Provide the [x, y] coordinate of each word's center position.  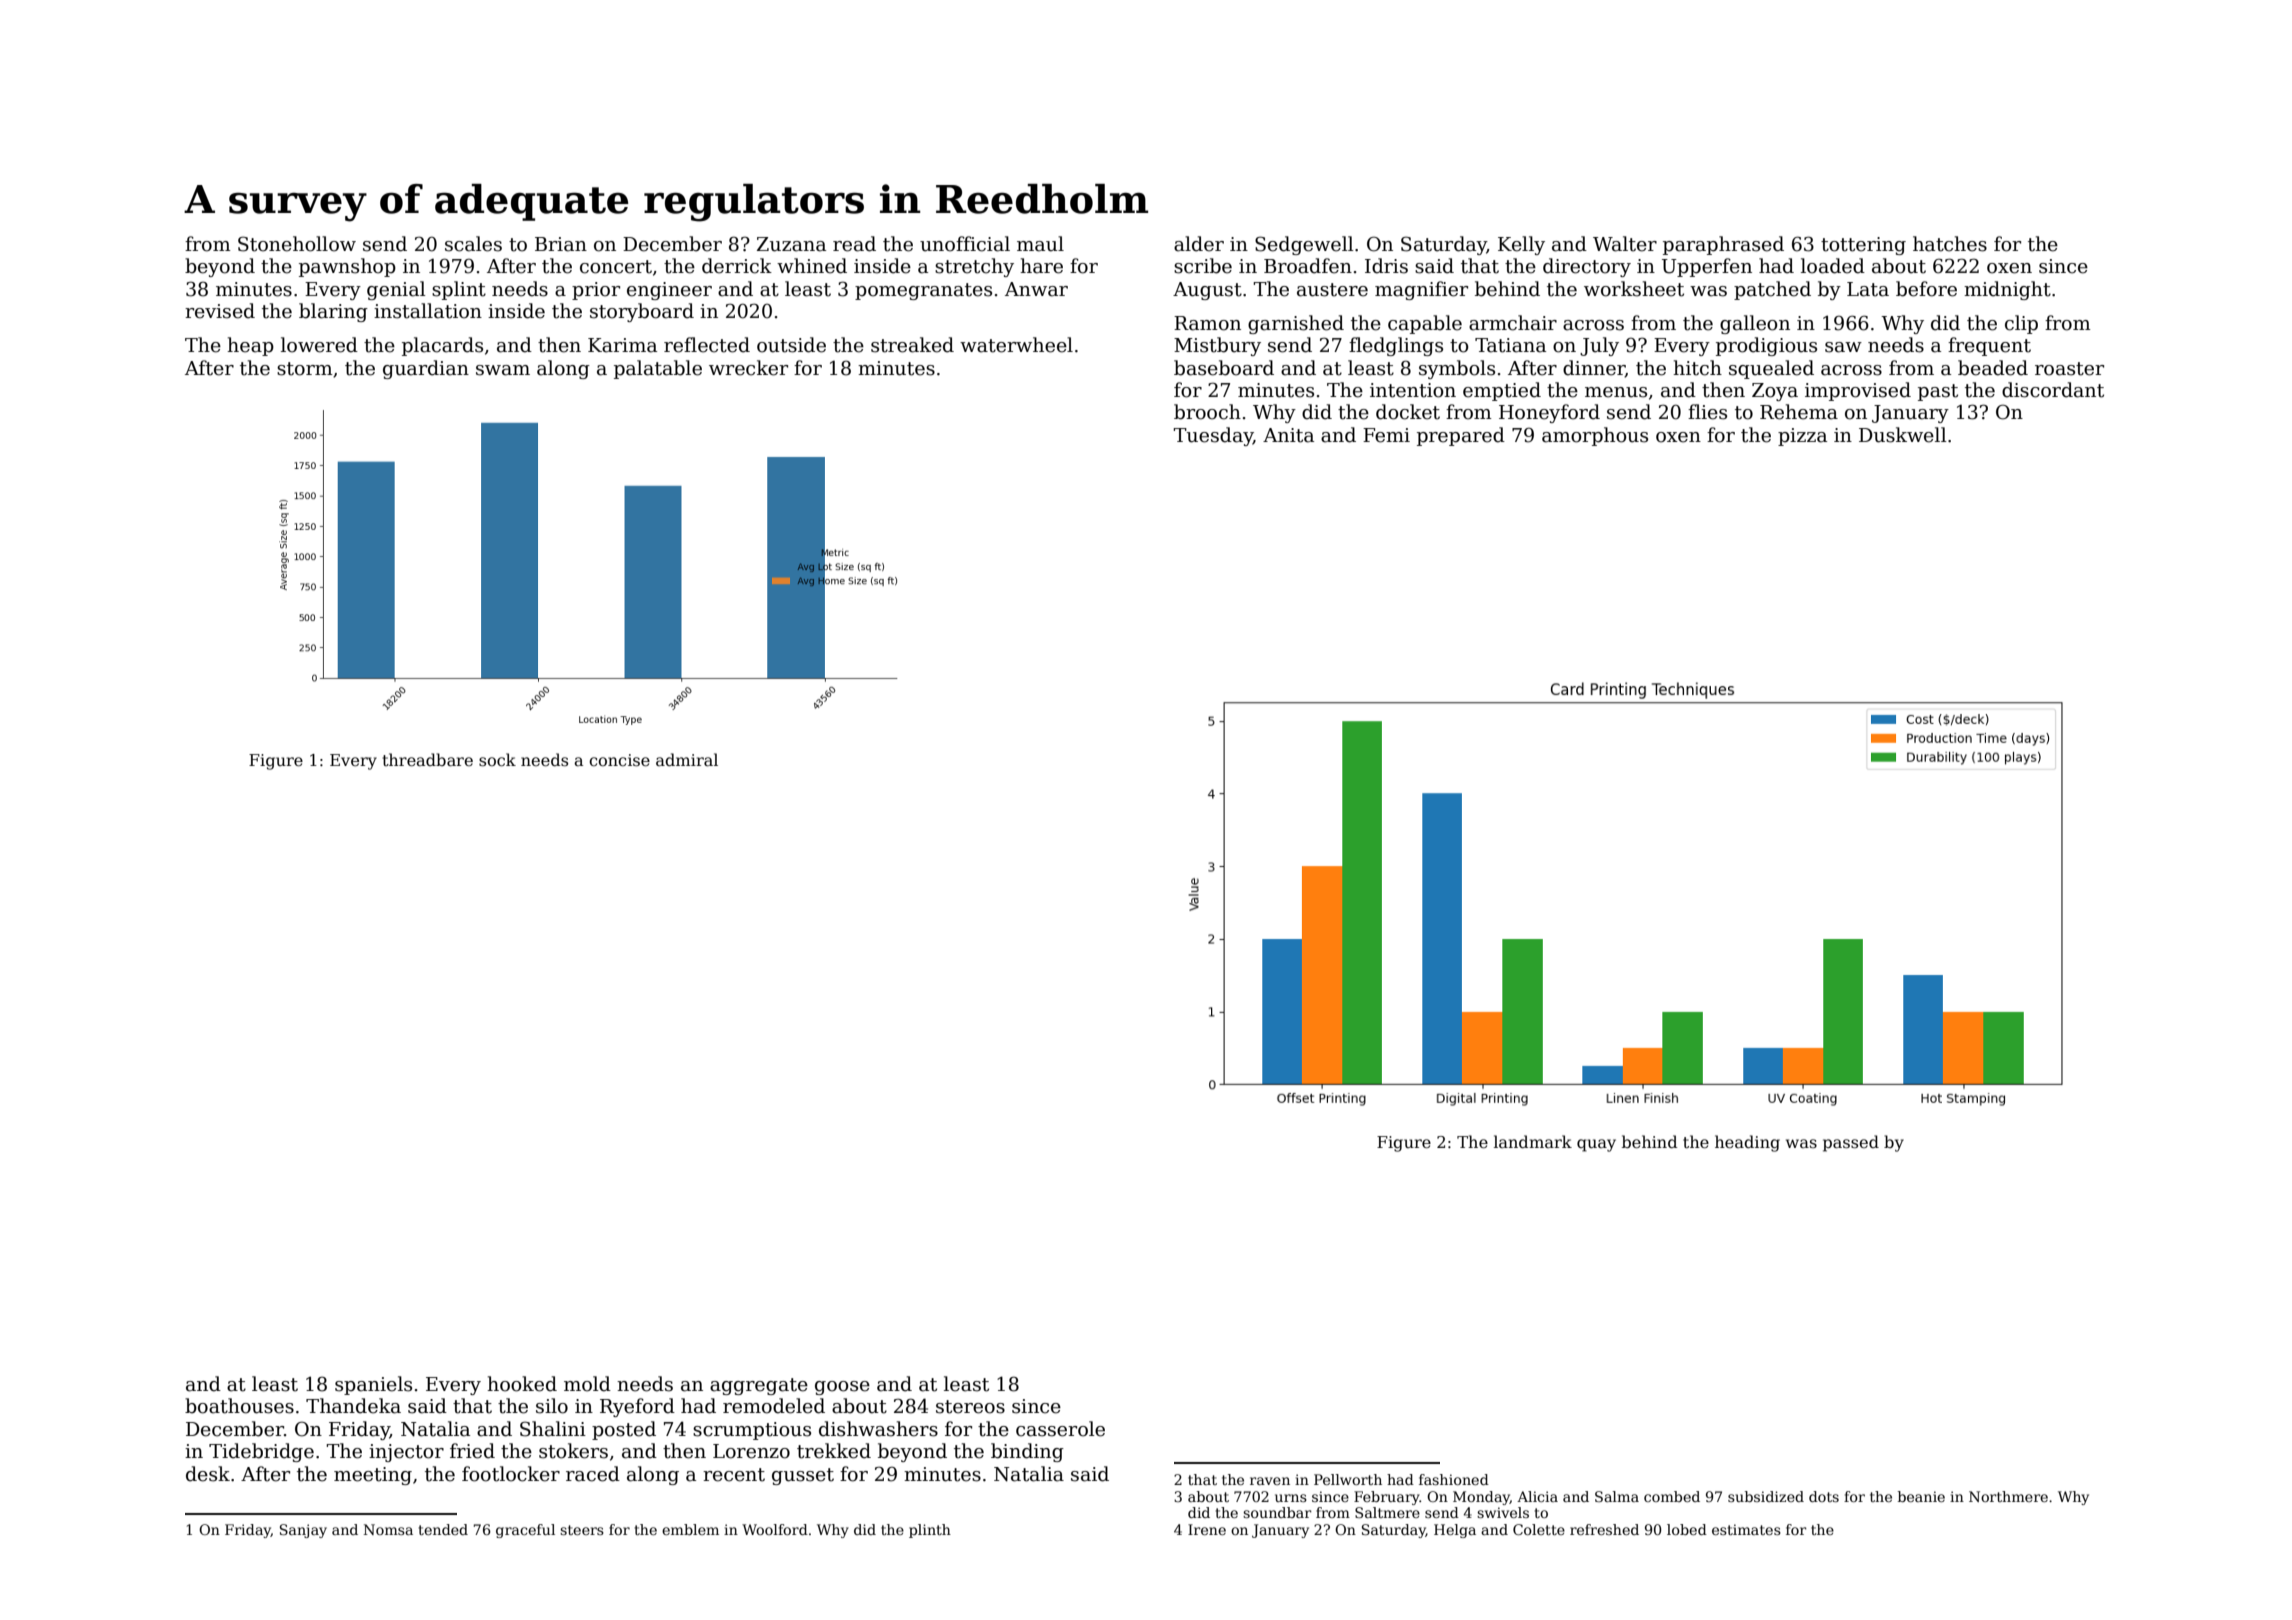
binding [1027, 1452]
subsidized [1766, 1496]
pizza [1802, 437]
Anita [1288, 435]
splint [459, 290]
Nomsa [388, 1529]
